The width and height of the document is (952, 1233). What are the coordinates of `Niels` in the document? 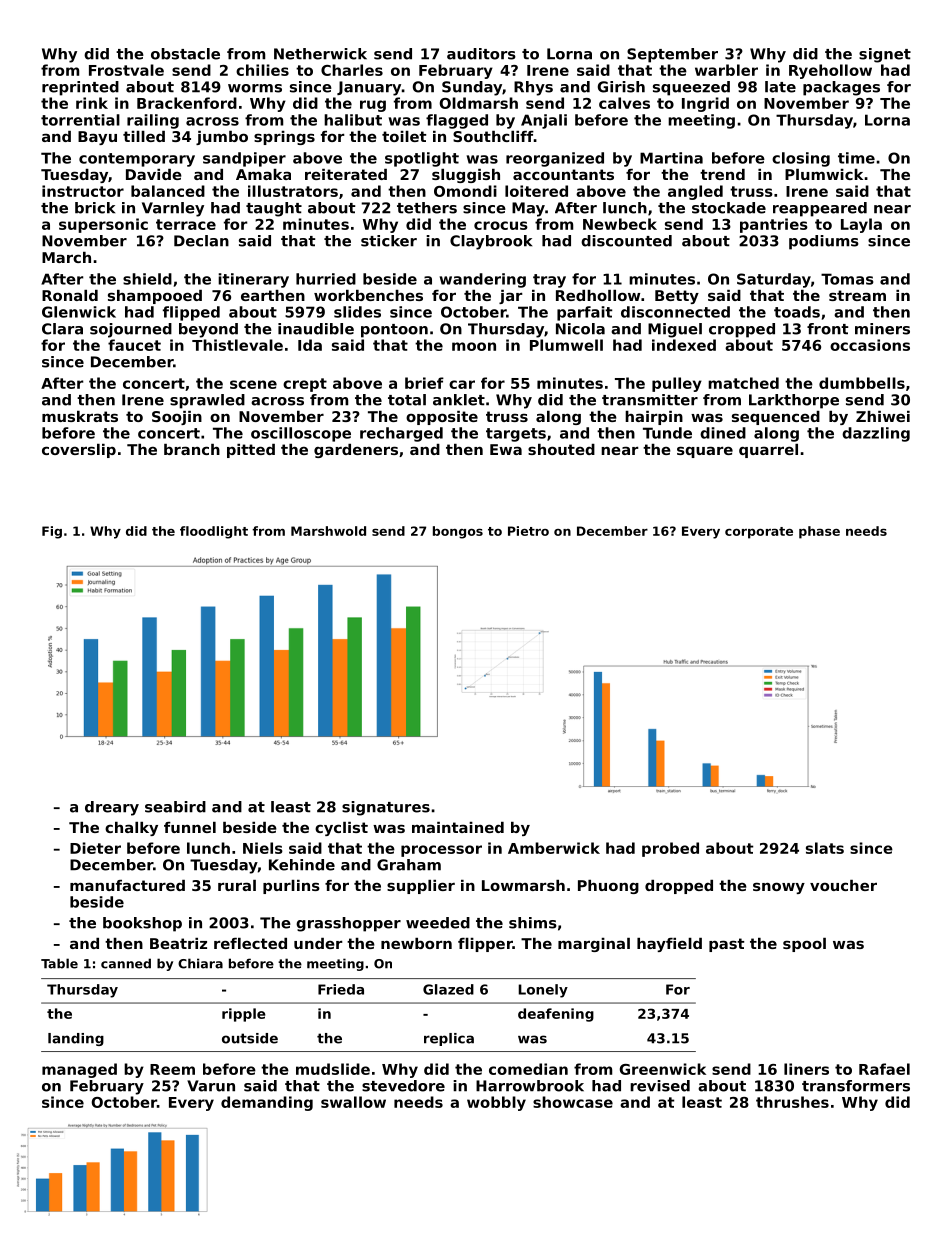 It's located at (263, 848).
